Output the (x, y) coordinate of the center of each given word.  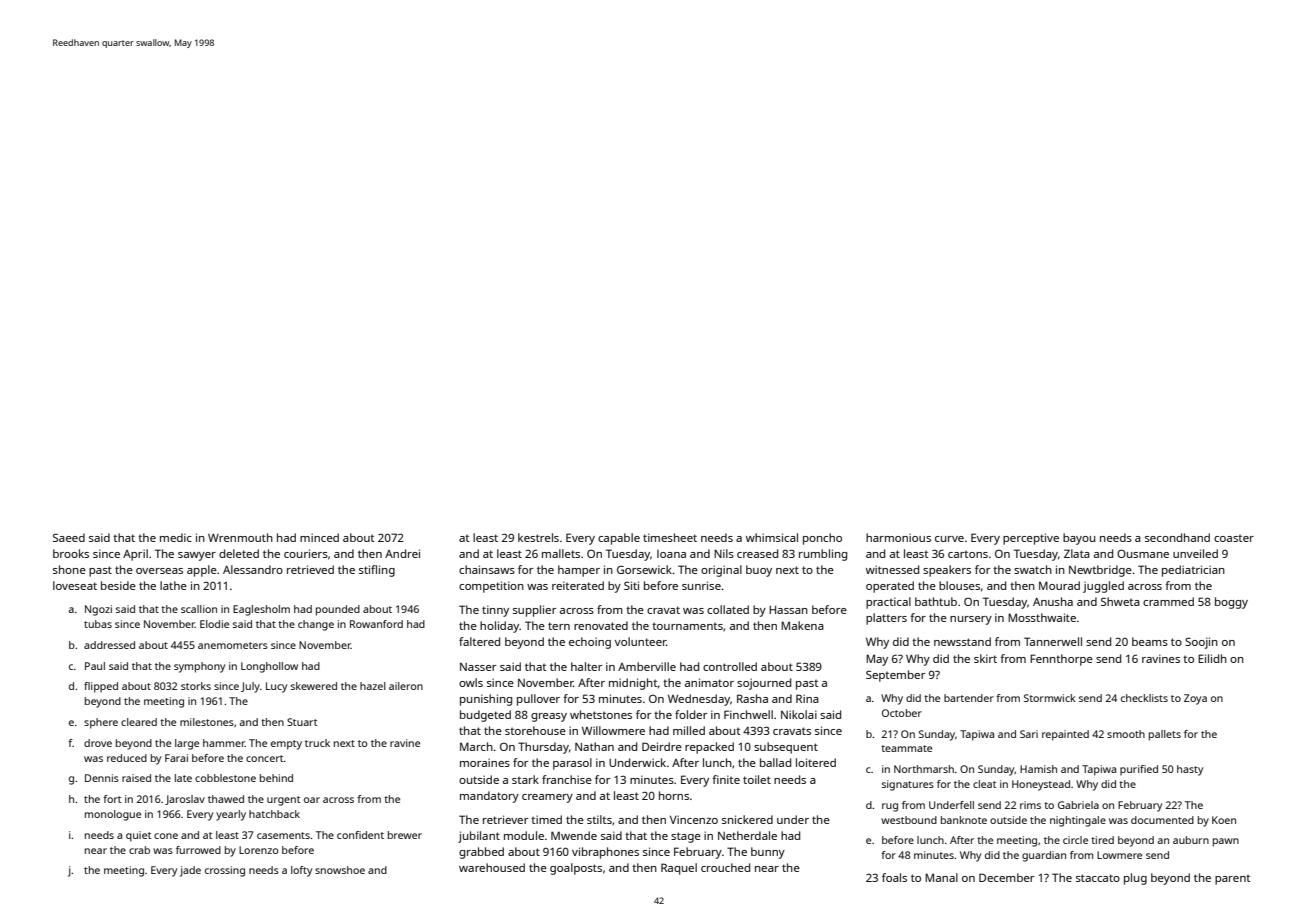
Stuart (302, 722)
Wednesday (699, 700)
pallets (1165, 735)
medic (176, 537)
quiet (139, 836)
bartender (969, 698)
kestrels (538, 537)
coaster (1234, 538)
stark (525, 779)
